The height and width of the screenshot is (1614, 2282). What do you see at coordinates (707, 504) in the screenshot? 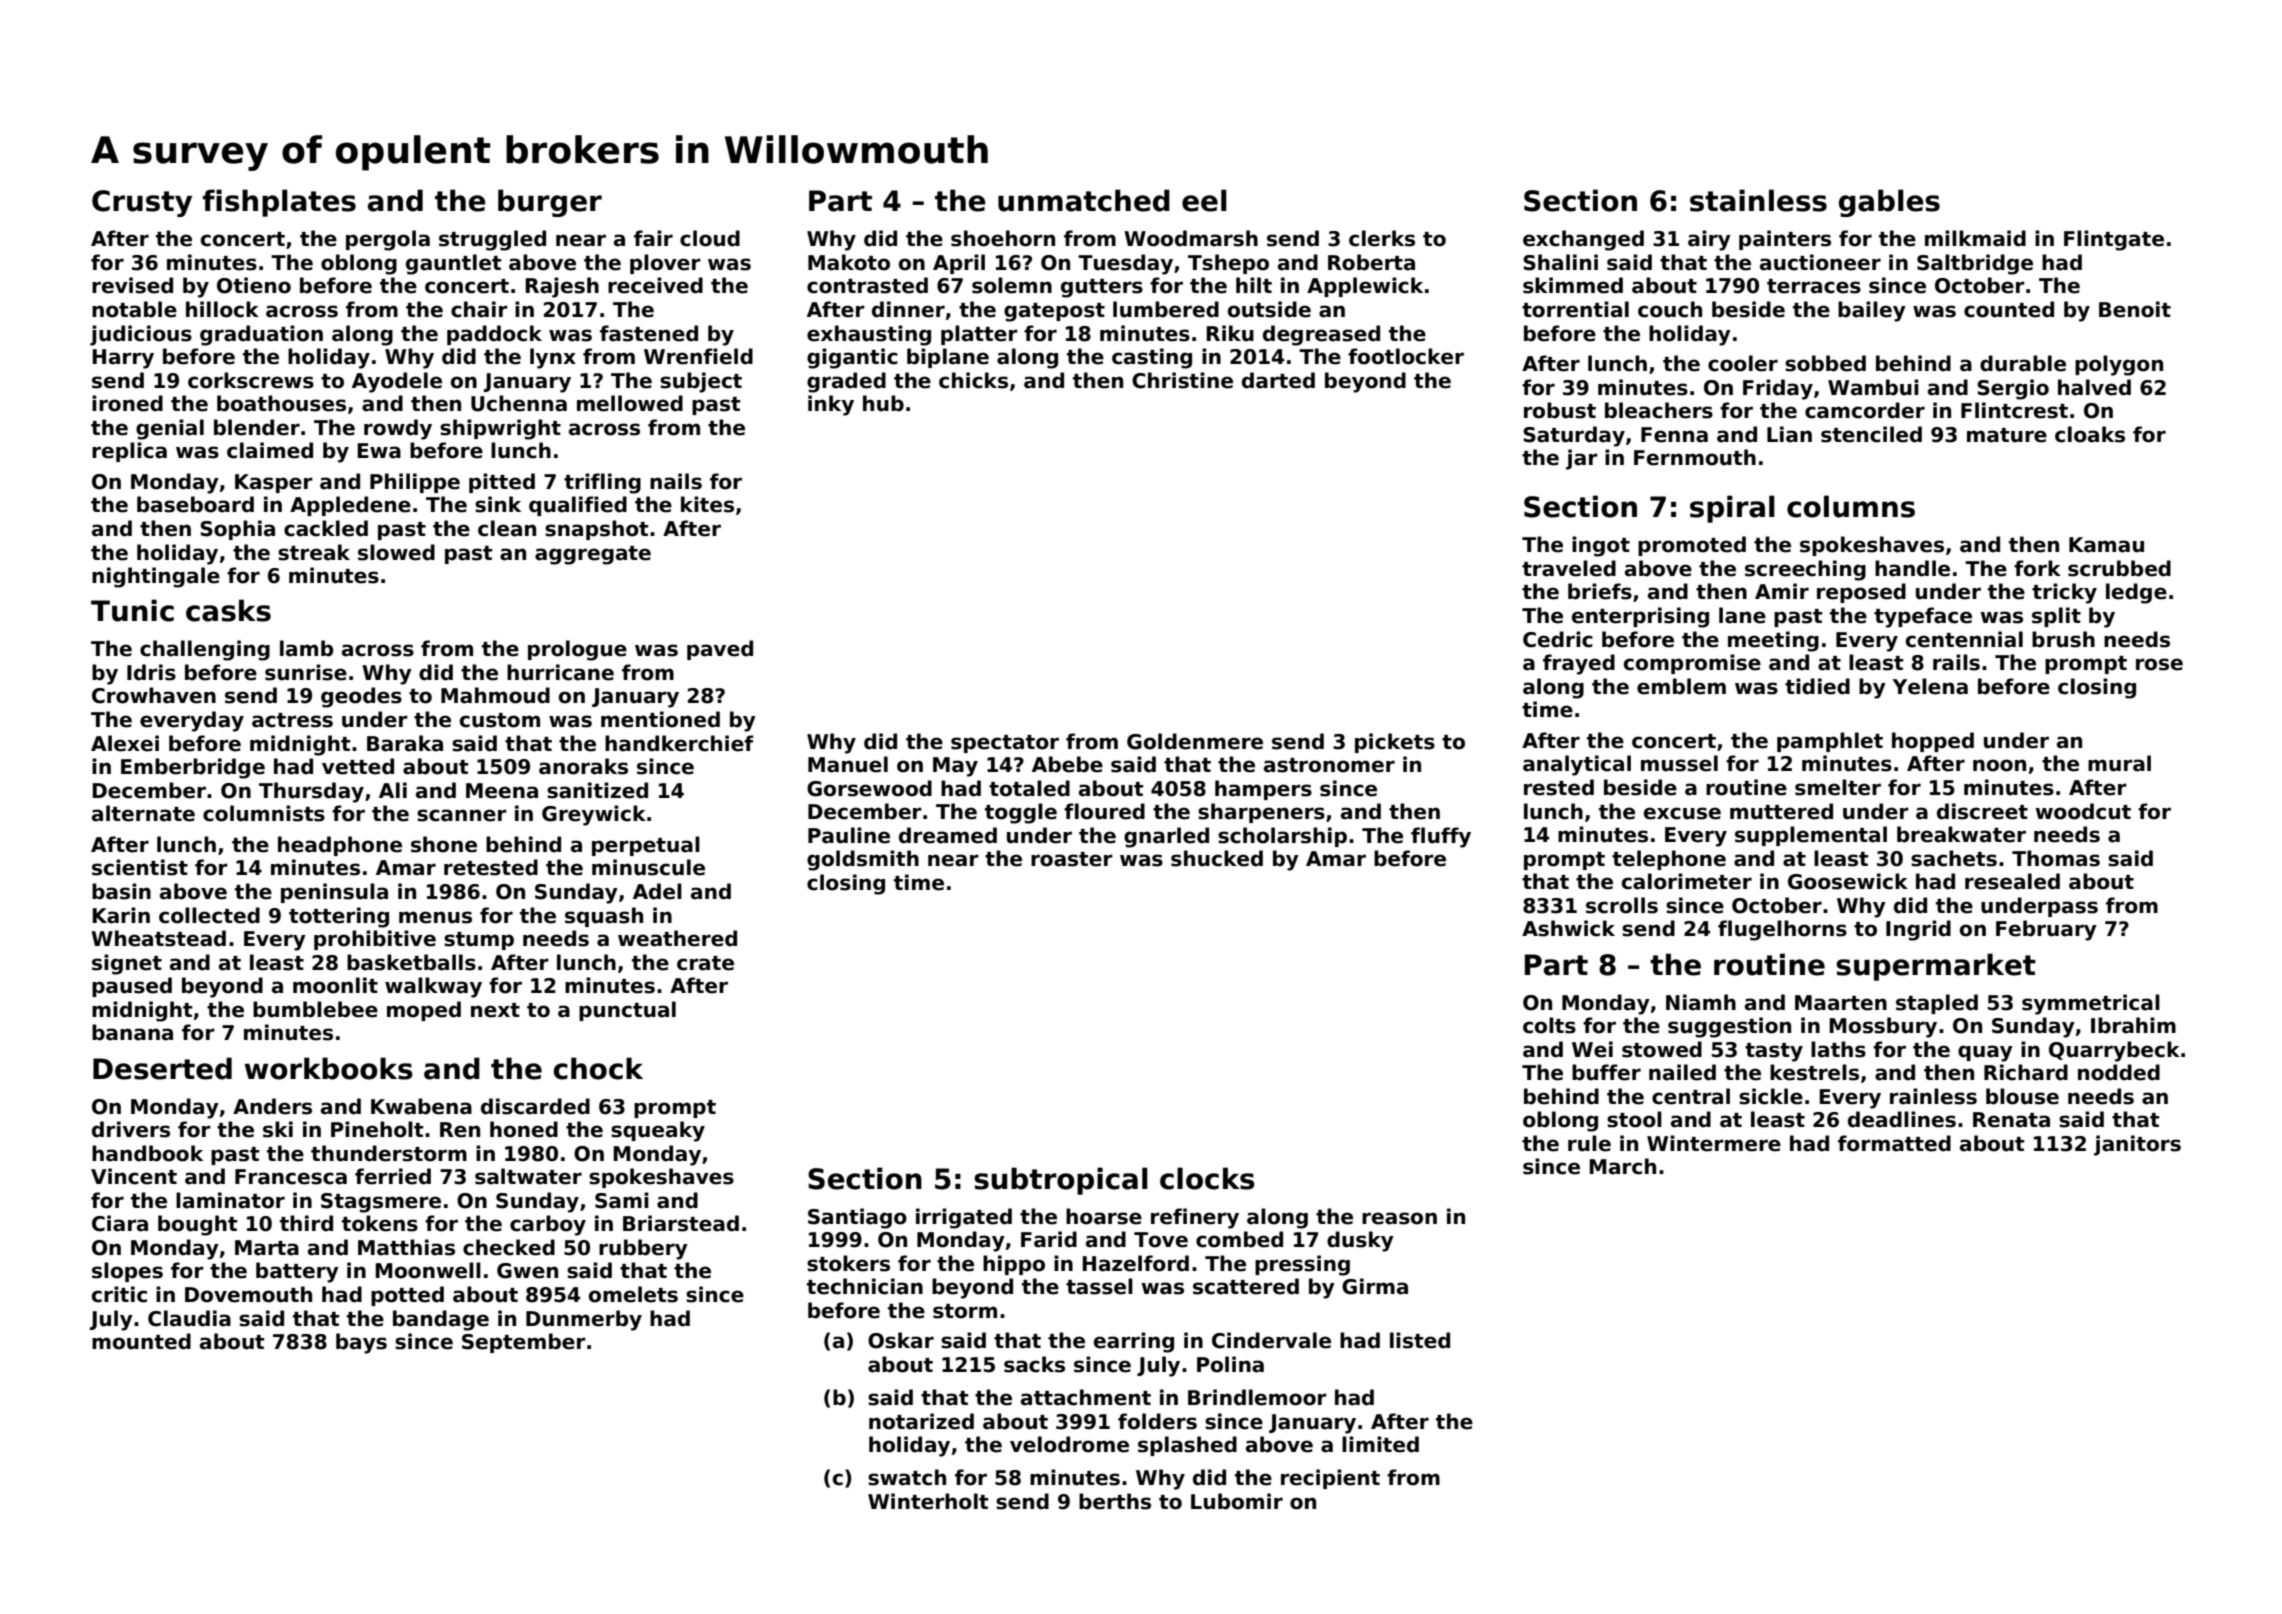
I see `kites` at bounding box center [707, 504].
